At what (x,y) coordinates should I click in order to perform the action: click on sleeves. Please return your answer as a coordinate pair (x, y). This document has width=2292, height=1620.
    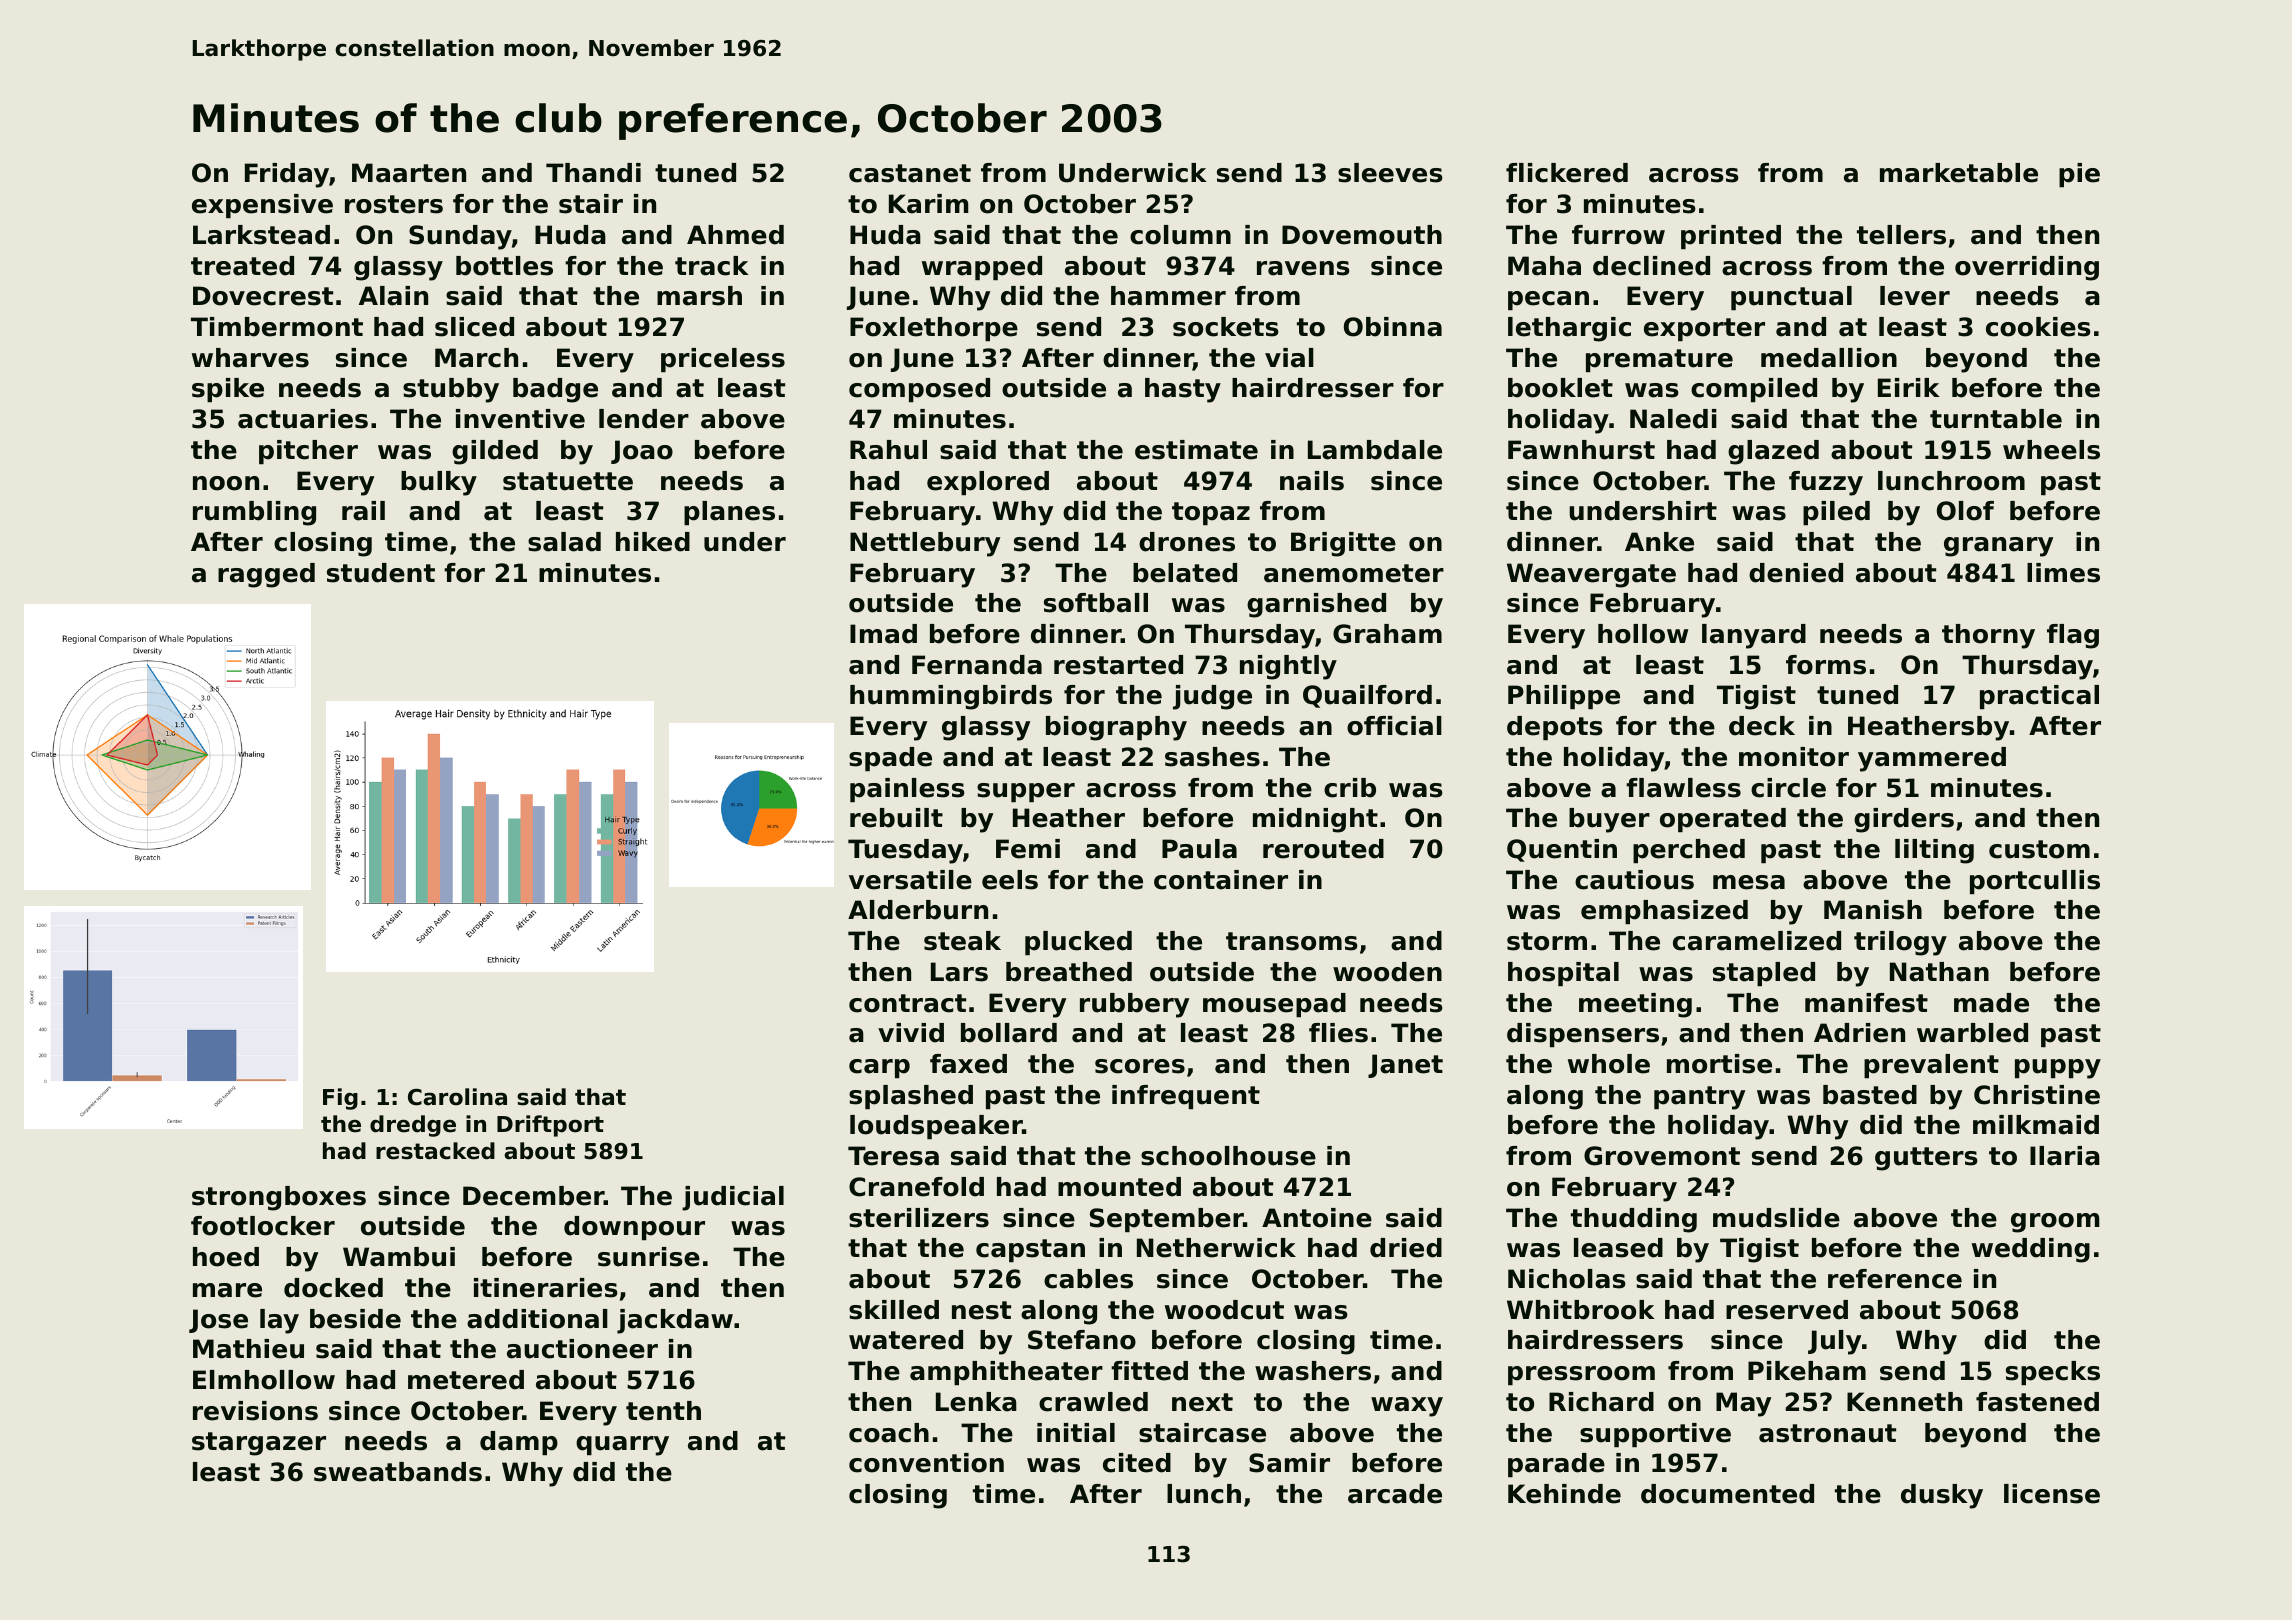
    Looking at the image, I should click on (1390, 173).
